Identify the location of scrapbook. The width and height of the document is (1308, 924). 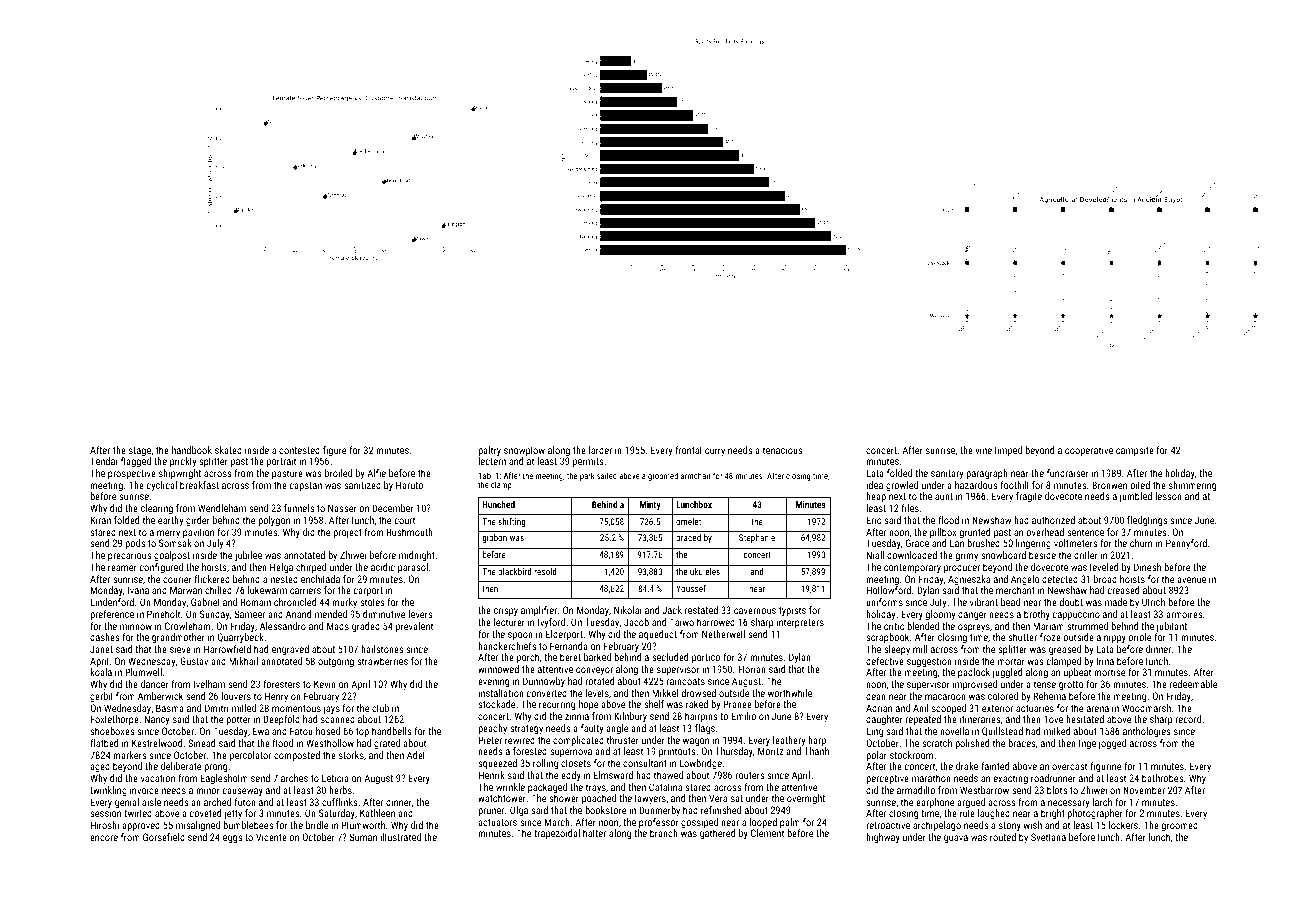
(887, 638).
